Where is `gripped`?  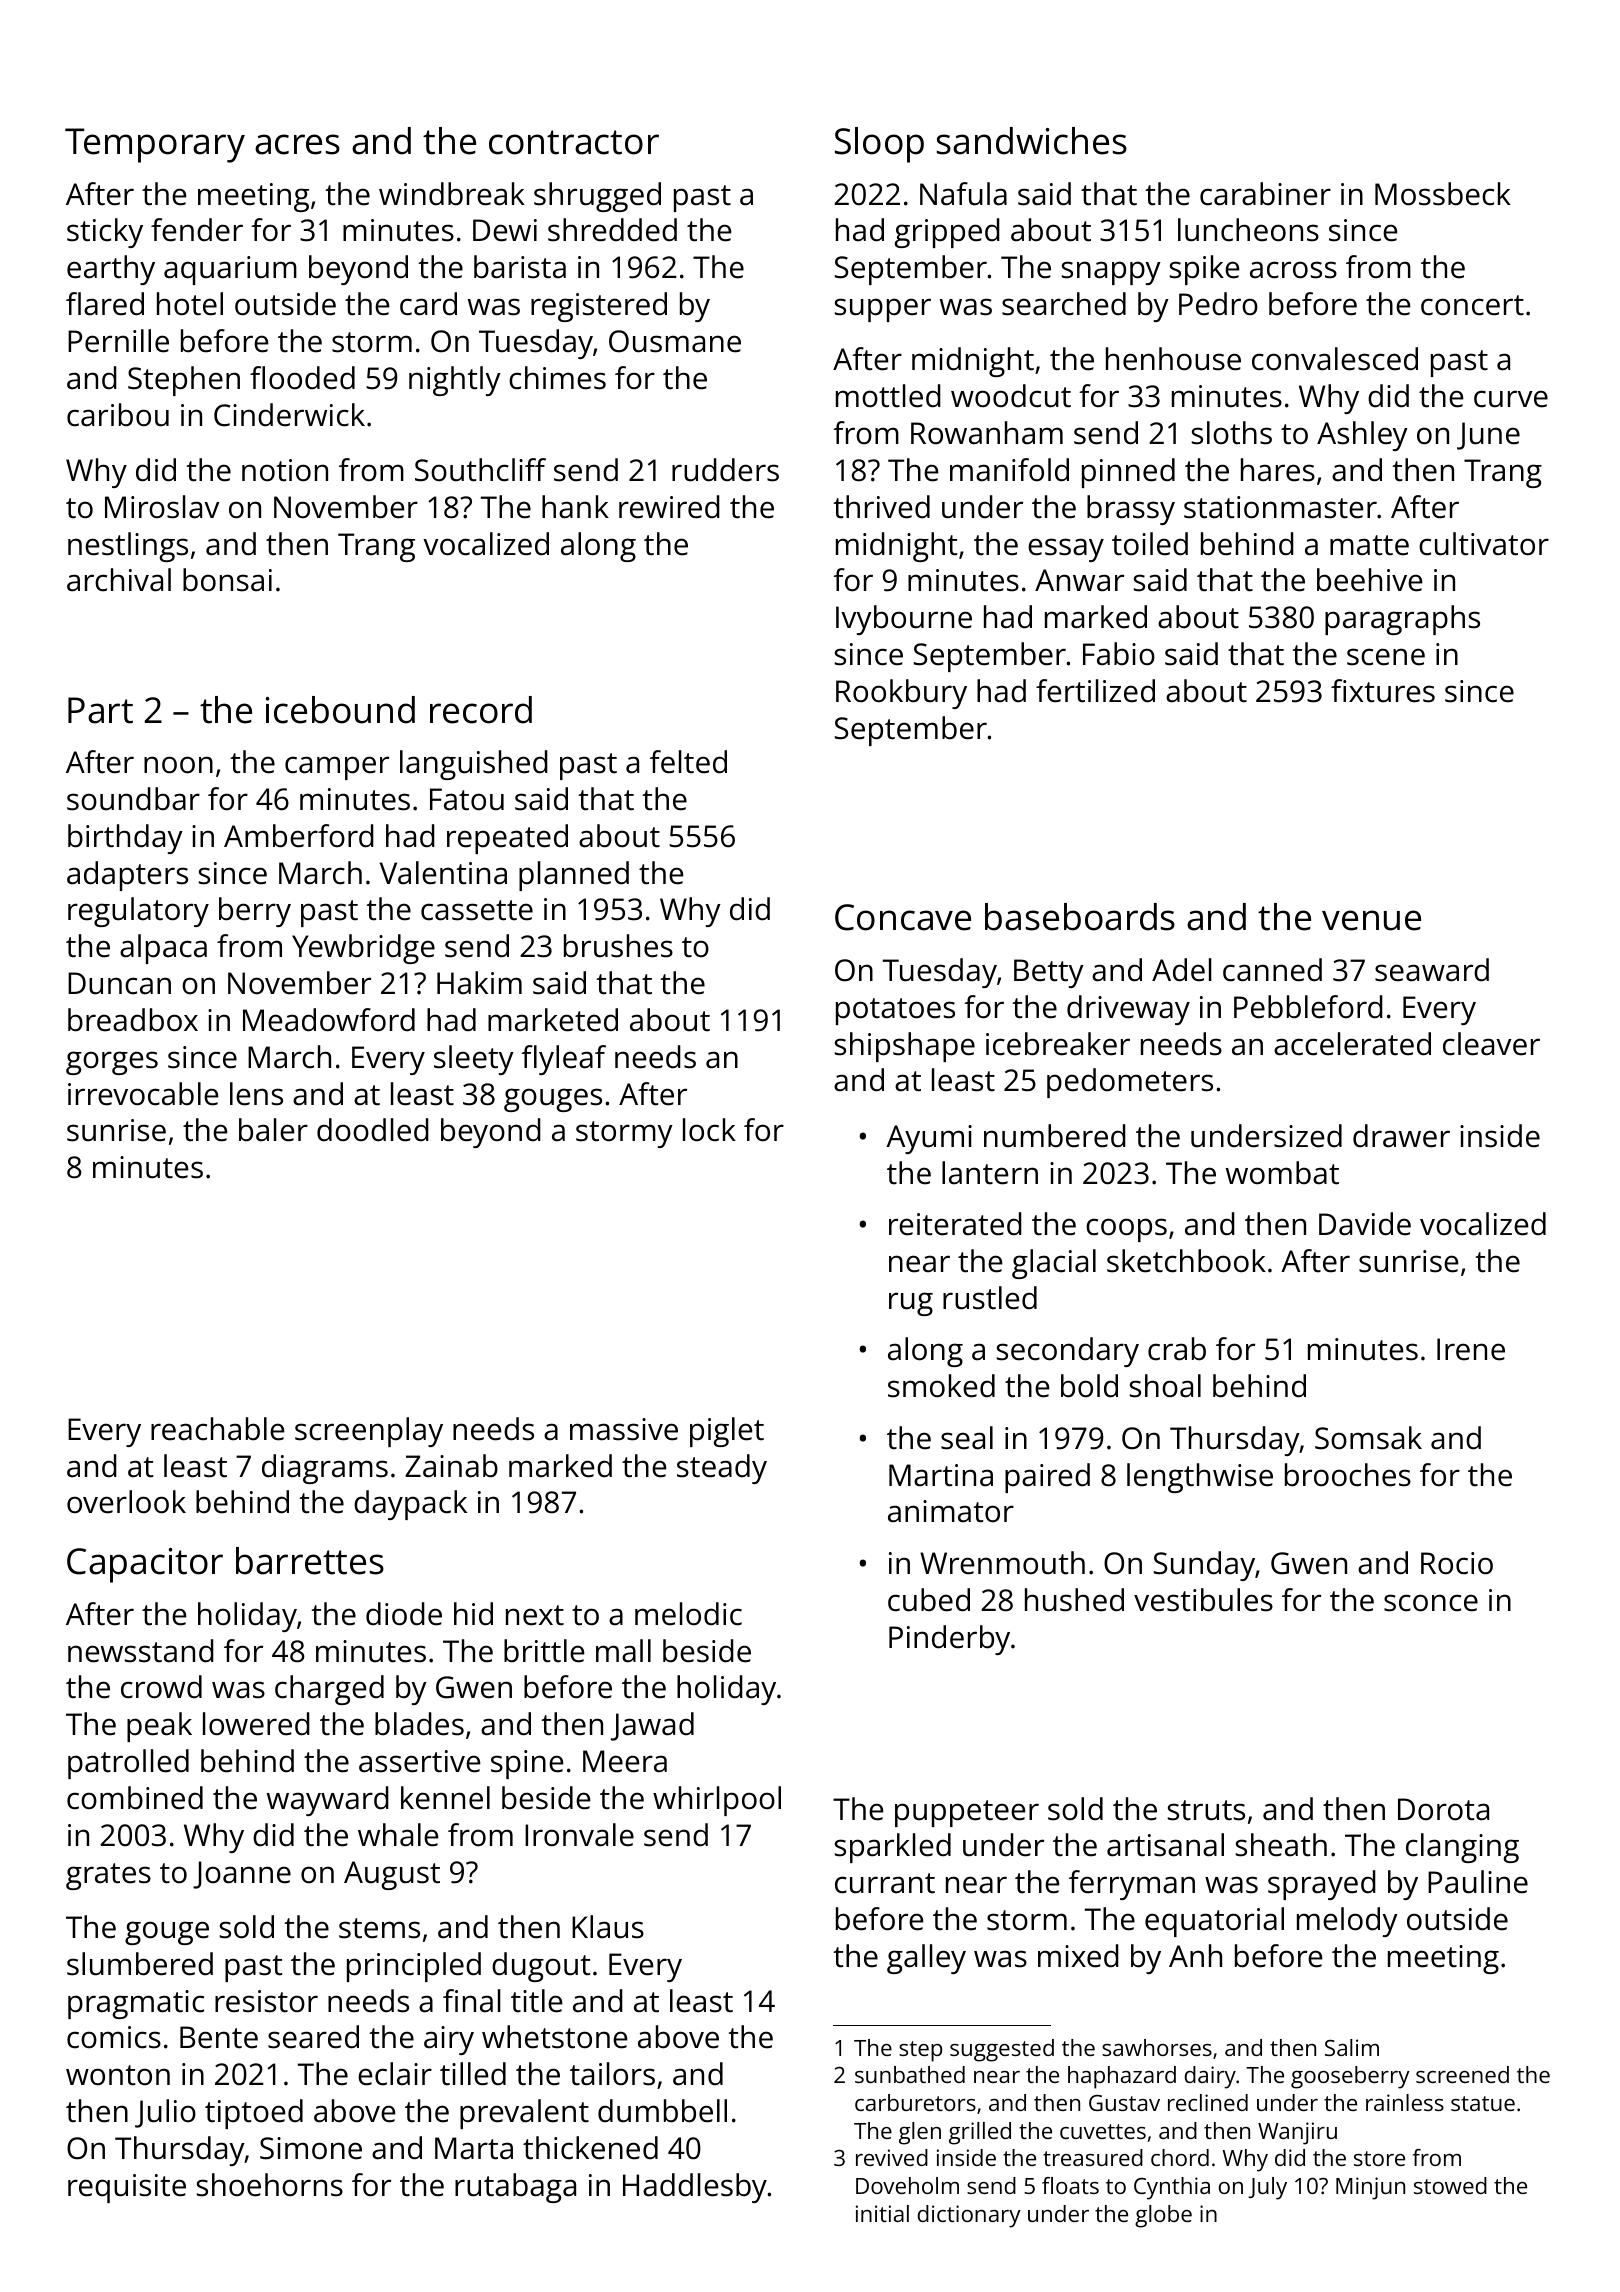 gripped is located at coordinates (947, 233).
